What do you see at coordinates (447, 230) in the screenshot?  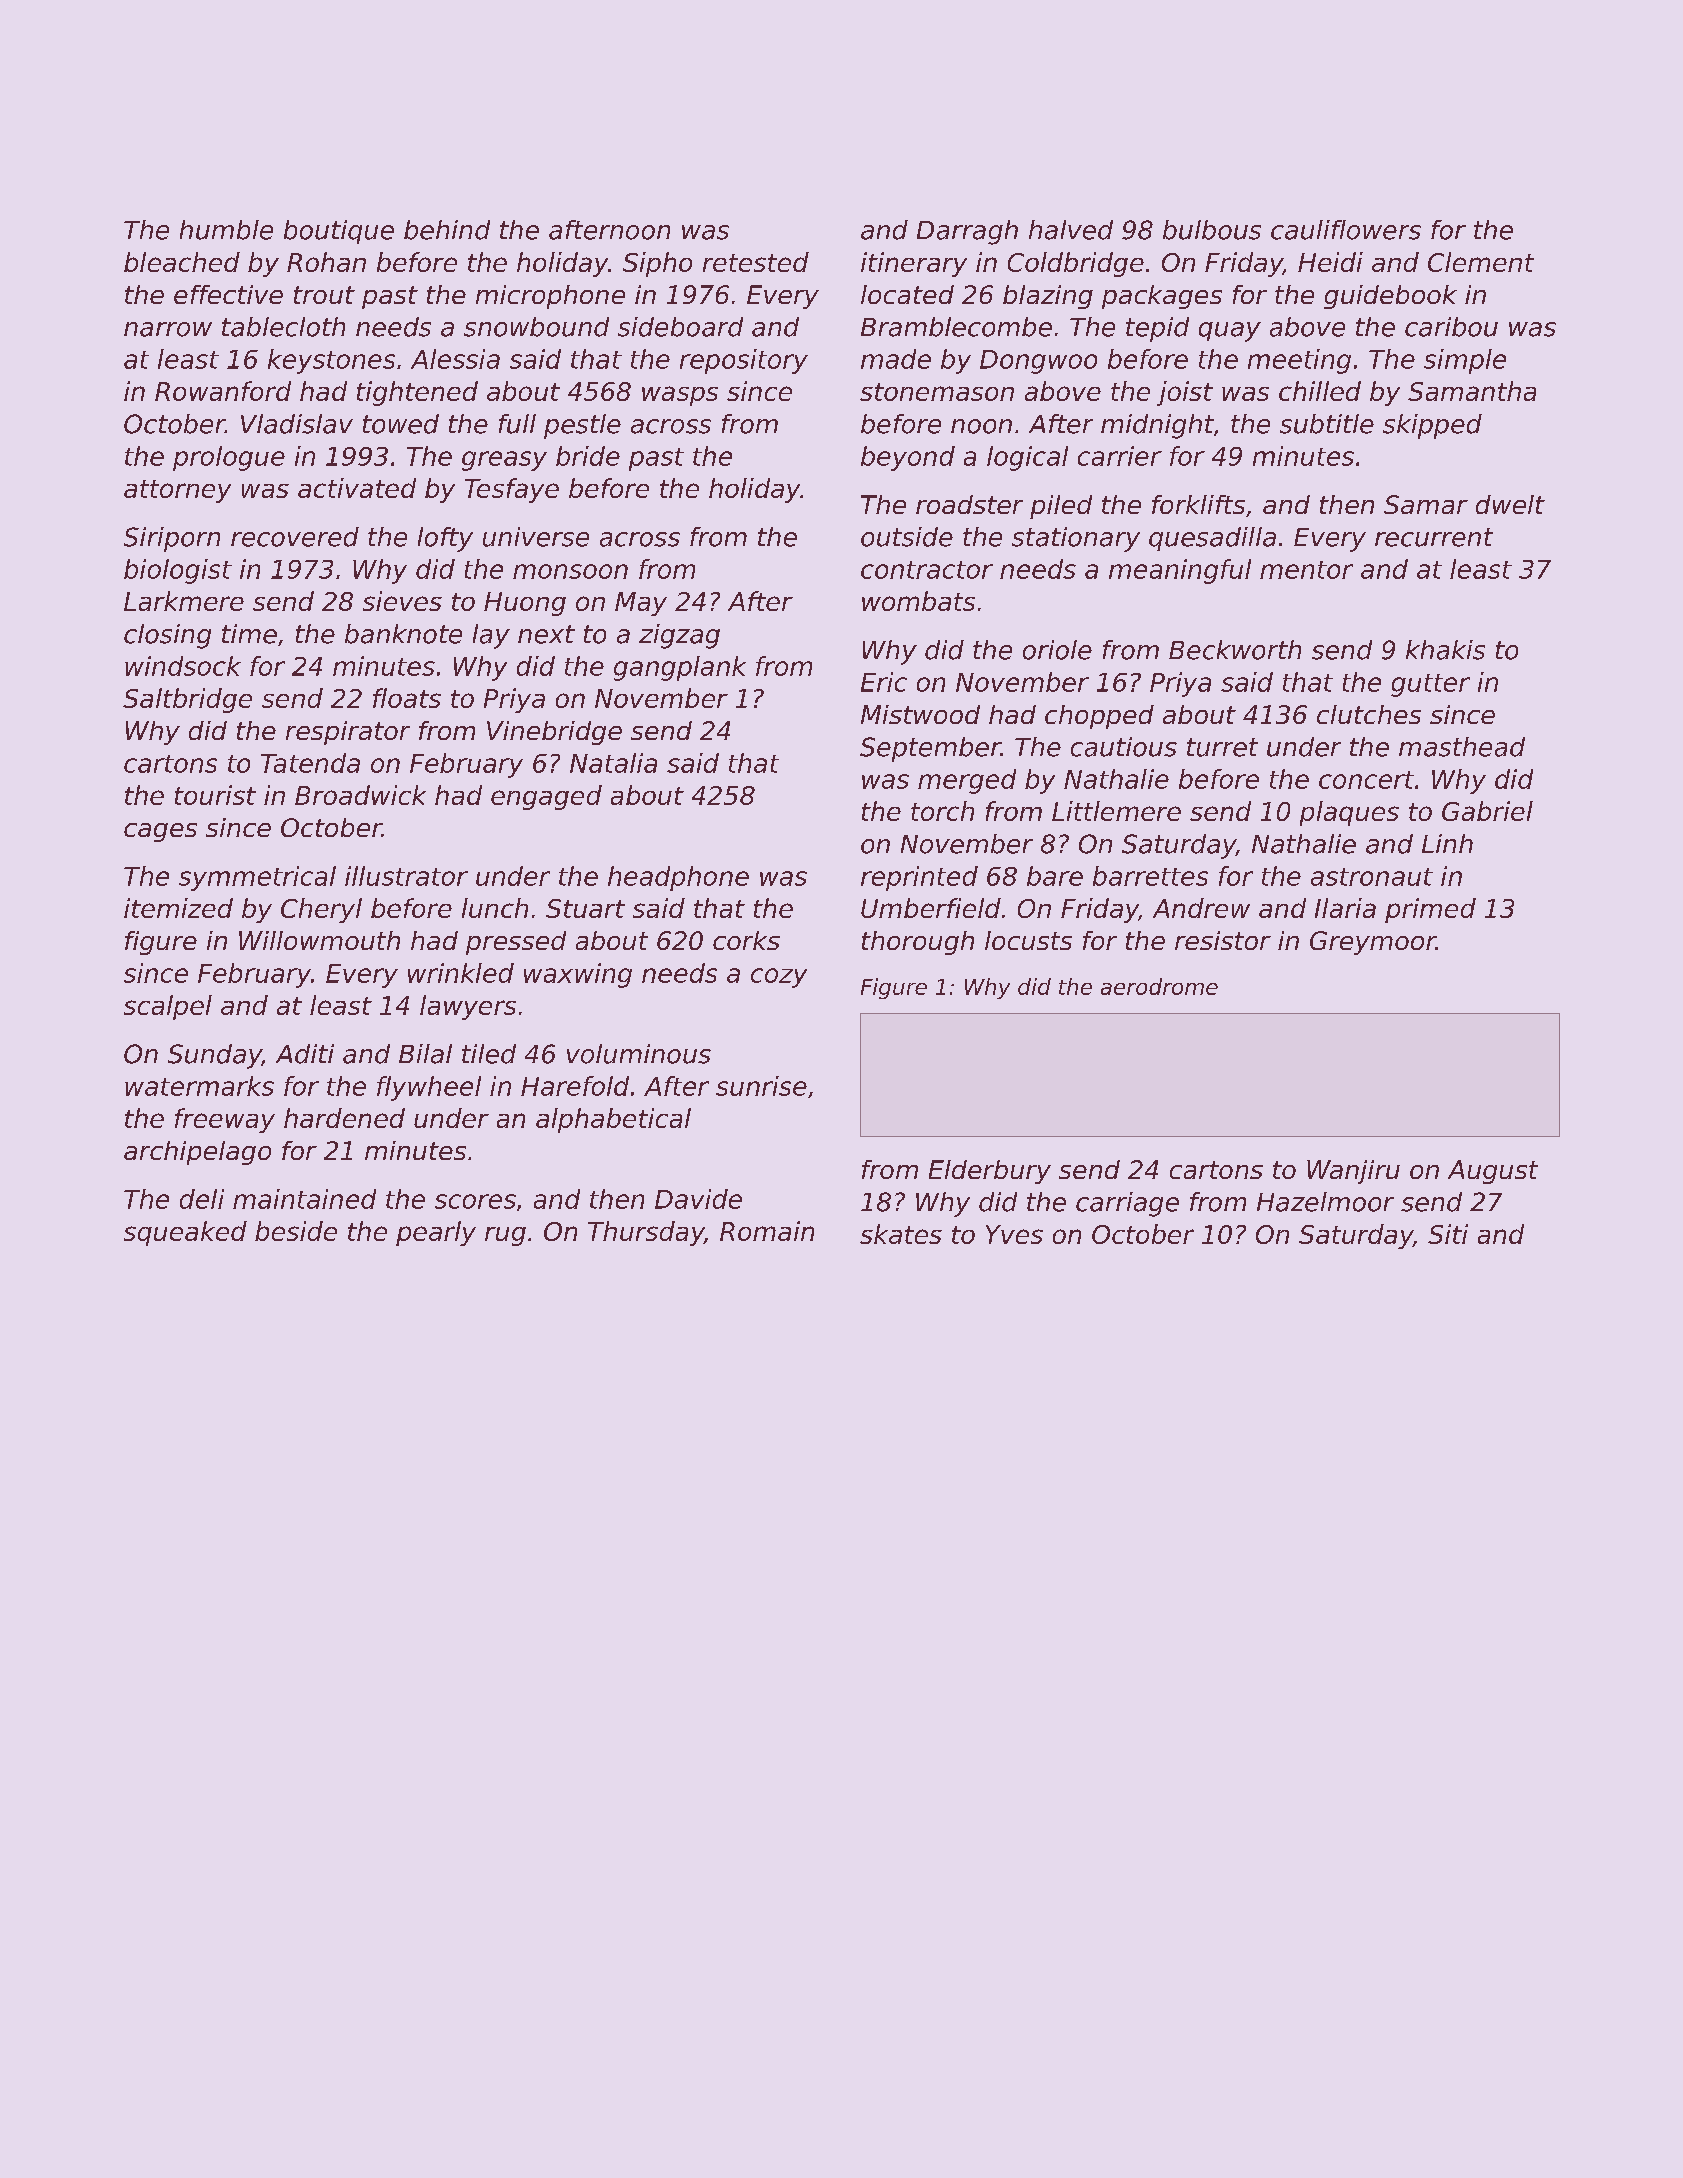 I see `behind` at bounding box center [447, 230].
